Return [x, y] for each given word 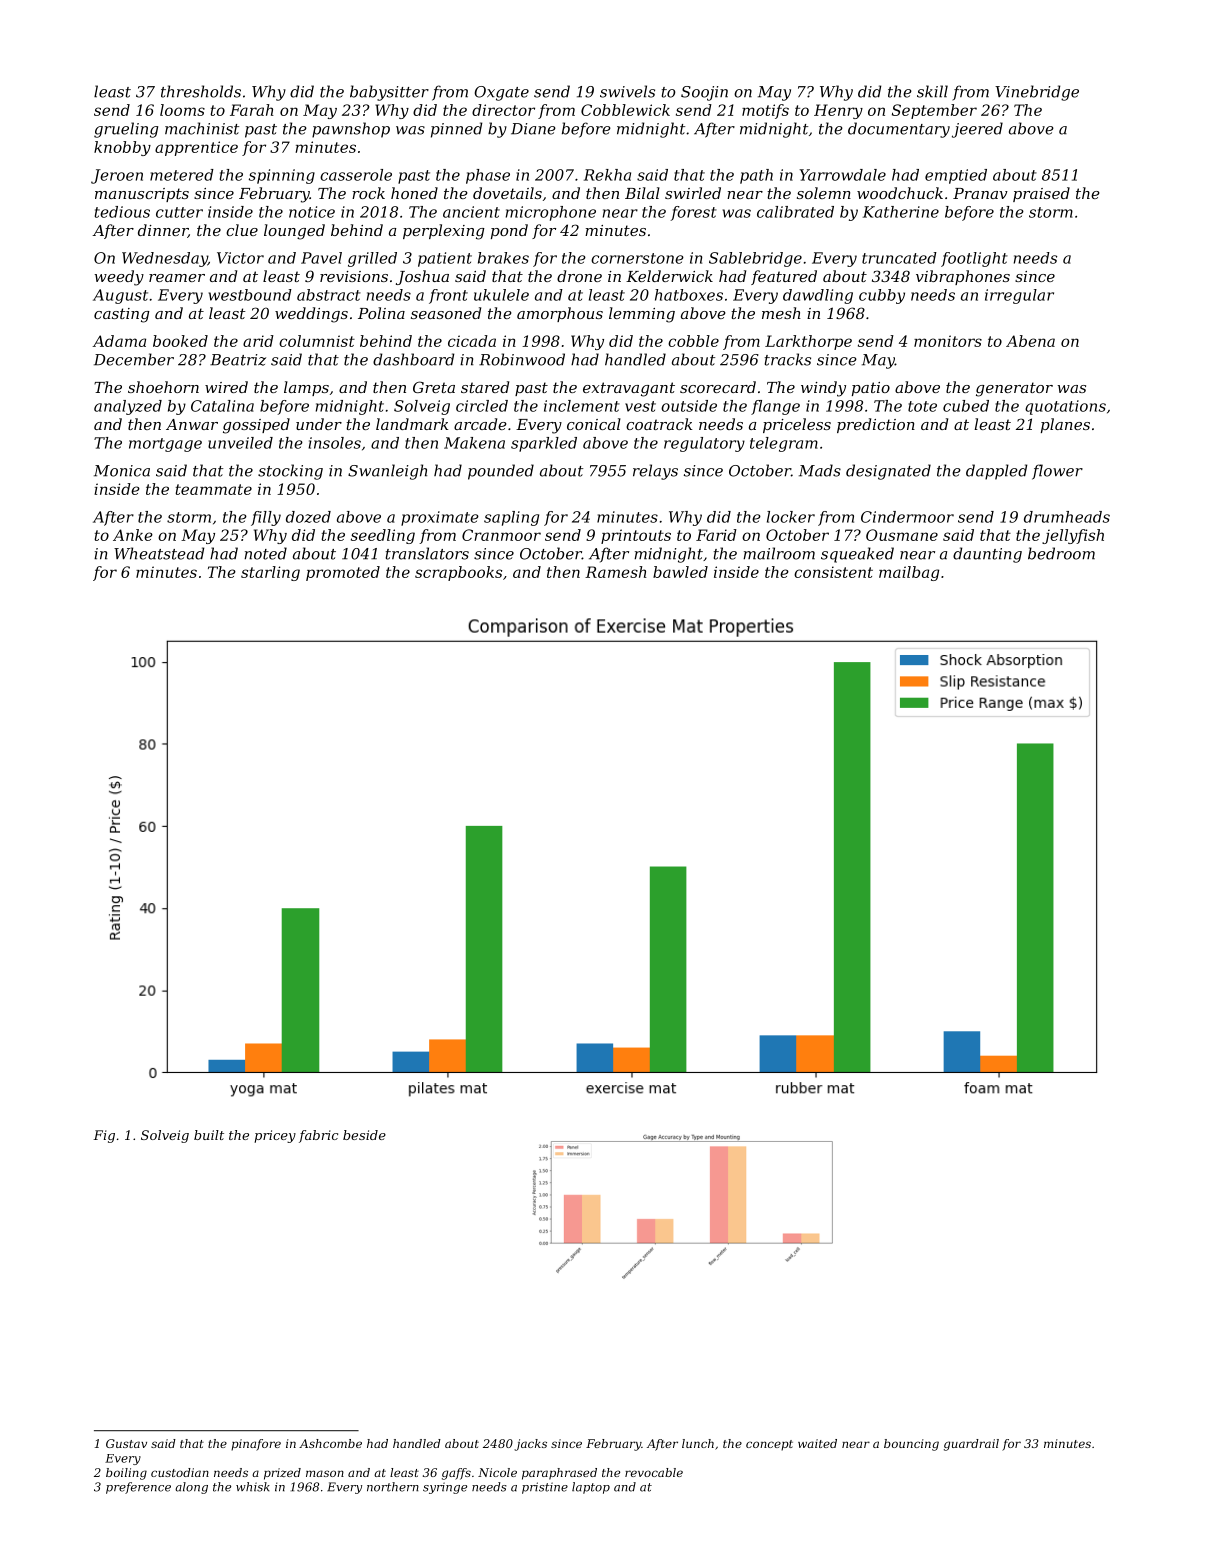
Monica [122, 471]
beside [364, 1135]
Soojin [704, 93]
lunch [698, 1443]
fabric [318, 1136]
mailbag [909, 573]
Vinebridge [1037, 93]
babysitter [389, 93]
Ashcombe [330, 1443]
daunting [987, 555]
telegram [784, 444]
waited [817, 1443]
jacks [530, 1445]
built [209, 1135]
